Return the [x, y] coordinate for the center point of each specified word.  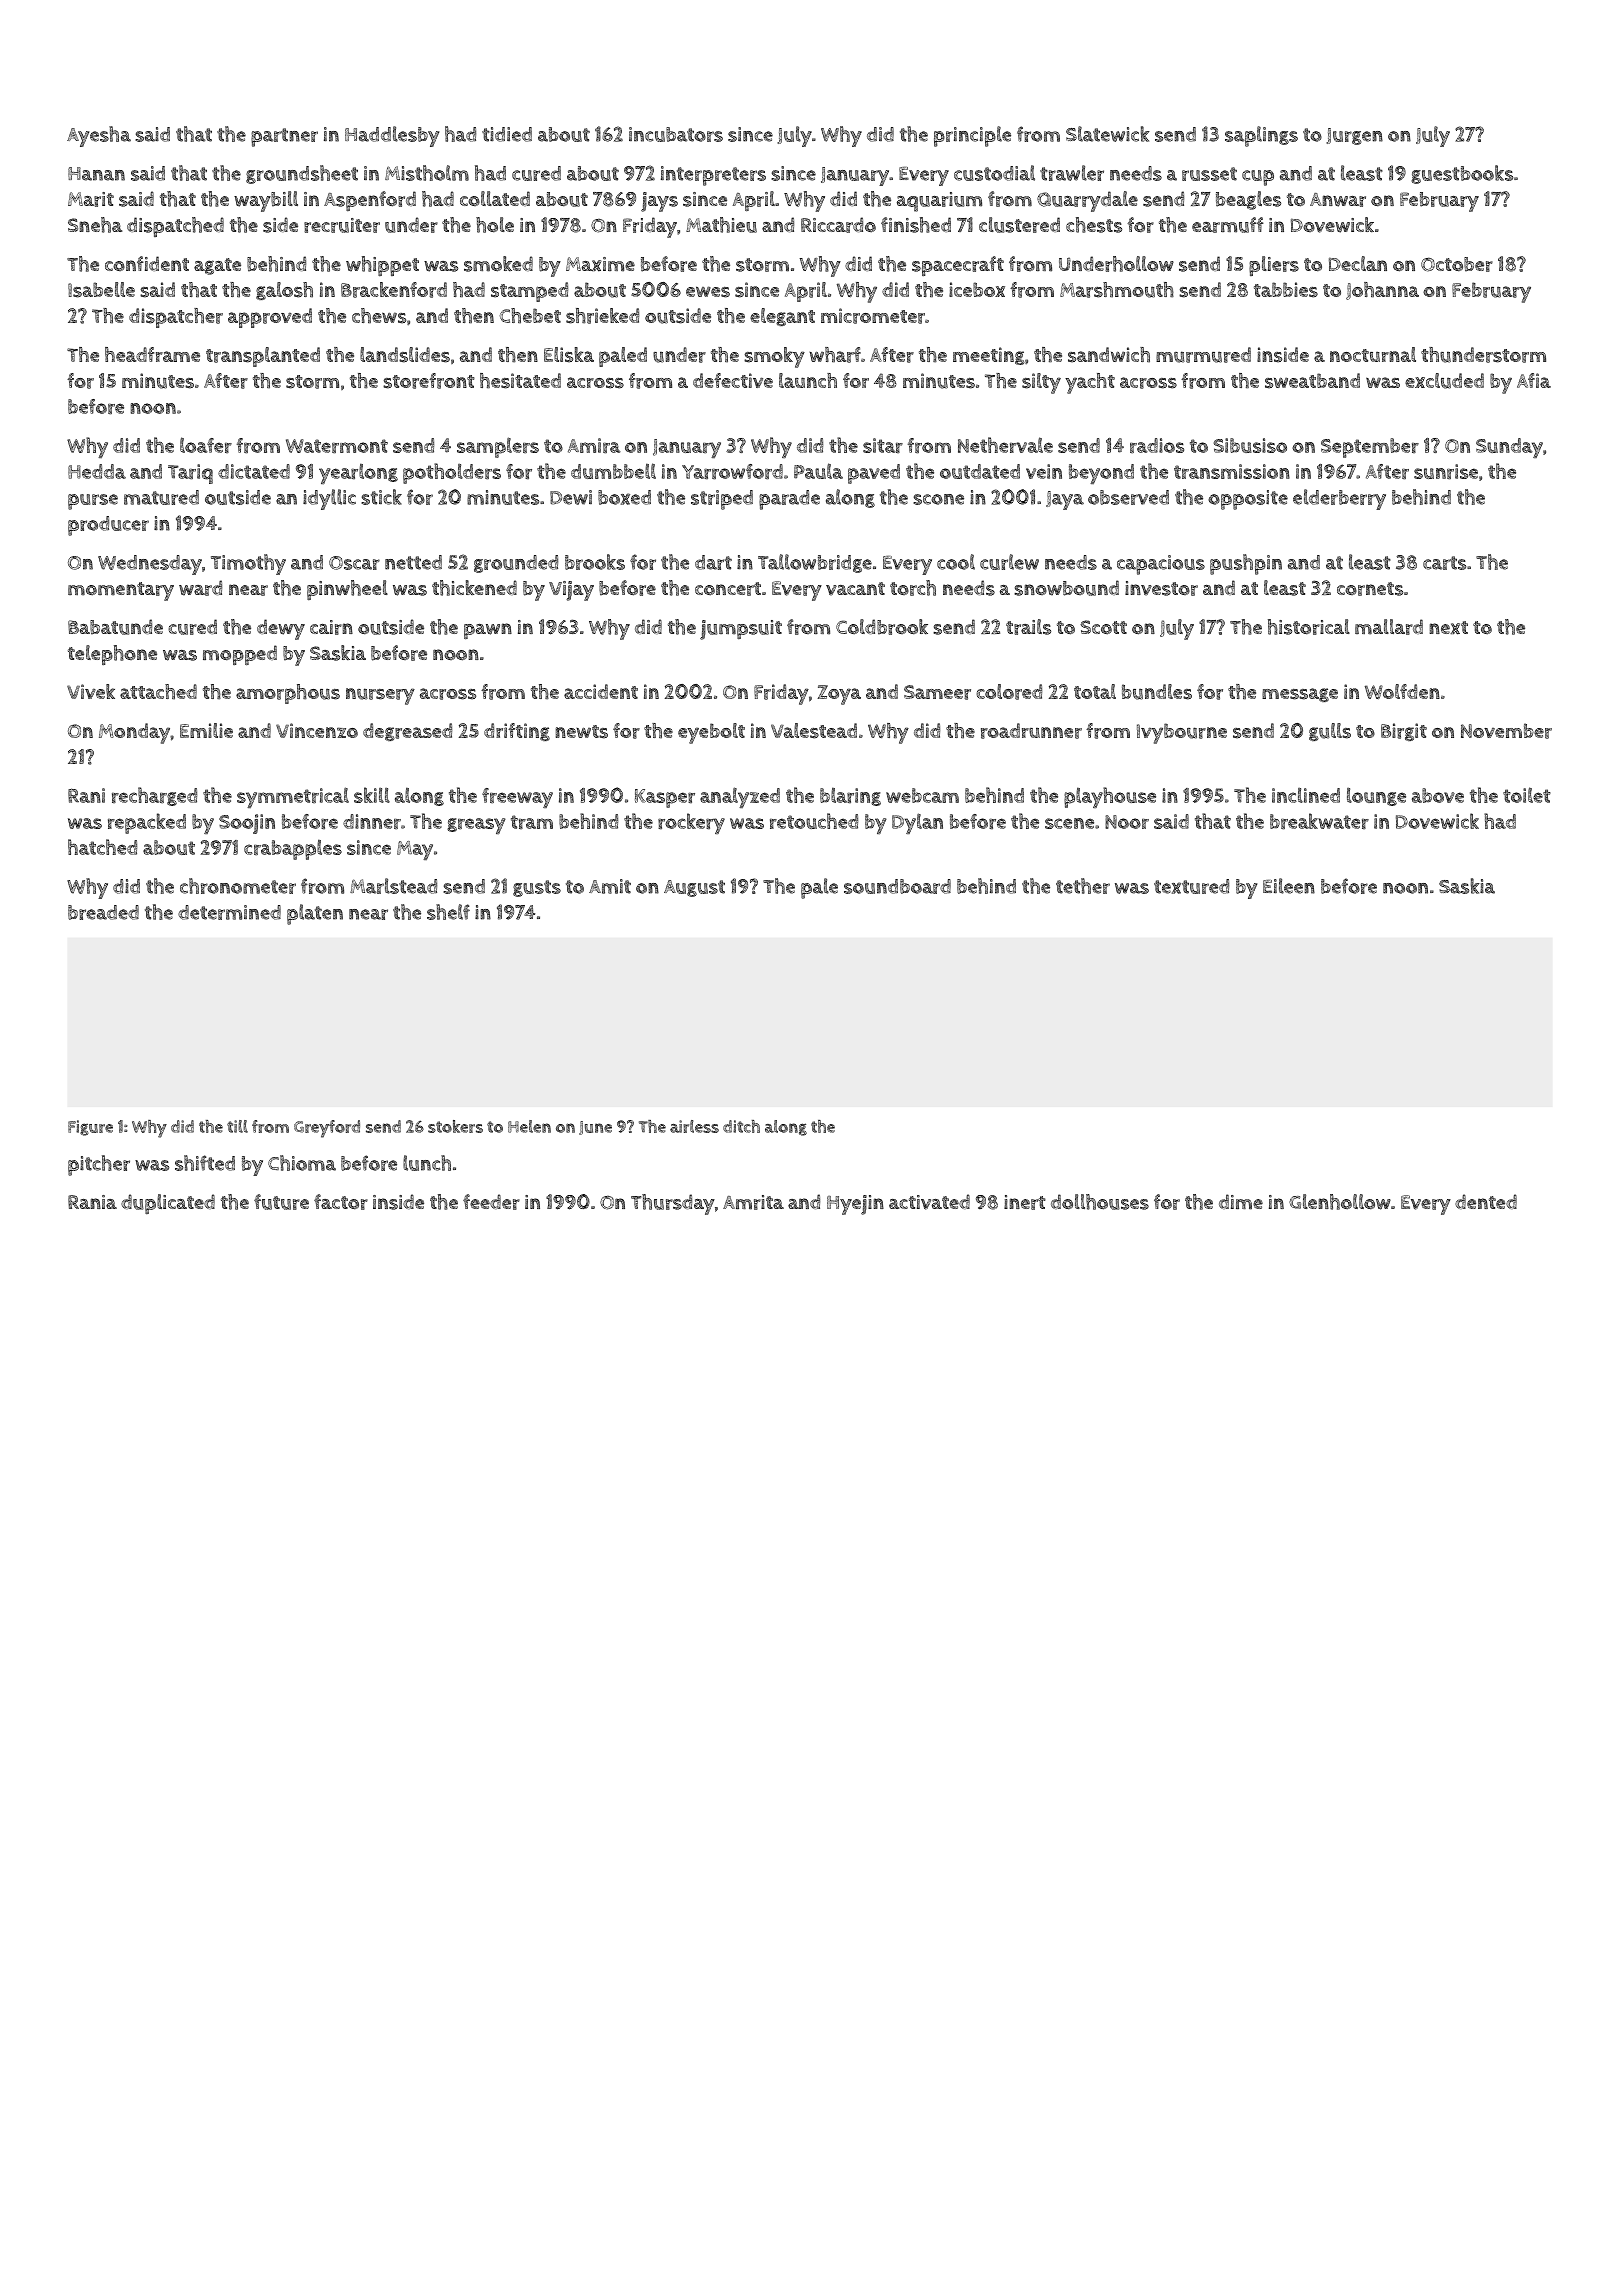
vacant [855, 589]
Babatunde [115, 627]
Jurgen [1354, 136]
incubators [676, 134]
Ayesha [99, 136]
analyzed [740, 797]
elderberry [1339, 499]
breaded [103, 912]
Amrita [753, 1202]
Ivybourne [1182, 733]
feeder [491, 1202]
